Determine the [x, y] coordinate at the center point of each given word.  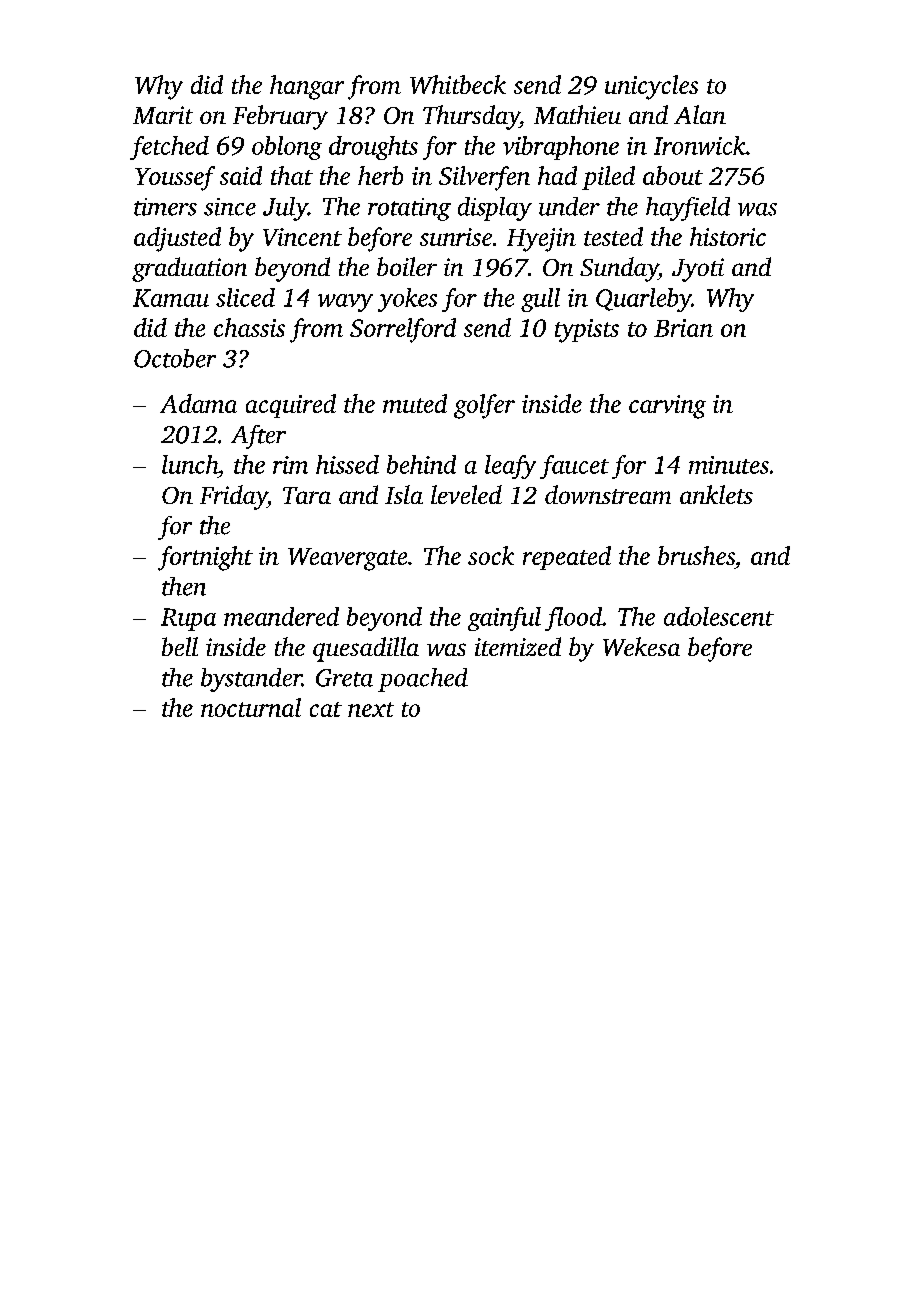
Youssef [175, 178]
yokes [407, 300]
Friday [233, 497]
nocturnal [251, 707]
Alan [700, 114]
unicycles [651, 87]
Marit [163, 115]
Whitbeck [458, 84]
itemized [518, 646]
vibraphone [561, 148]
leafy [510, 467]
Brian [683, 328]
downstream [608, 494]
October [175, 358]
